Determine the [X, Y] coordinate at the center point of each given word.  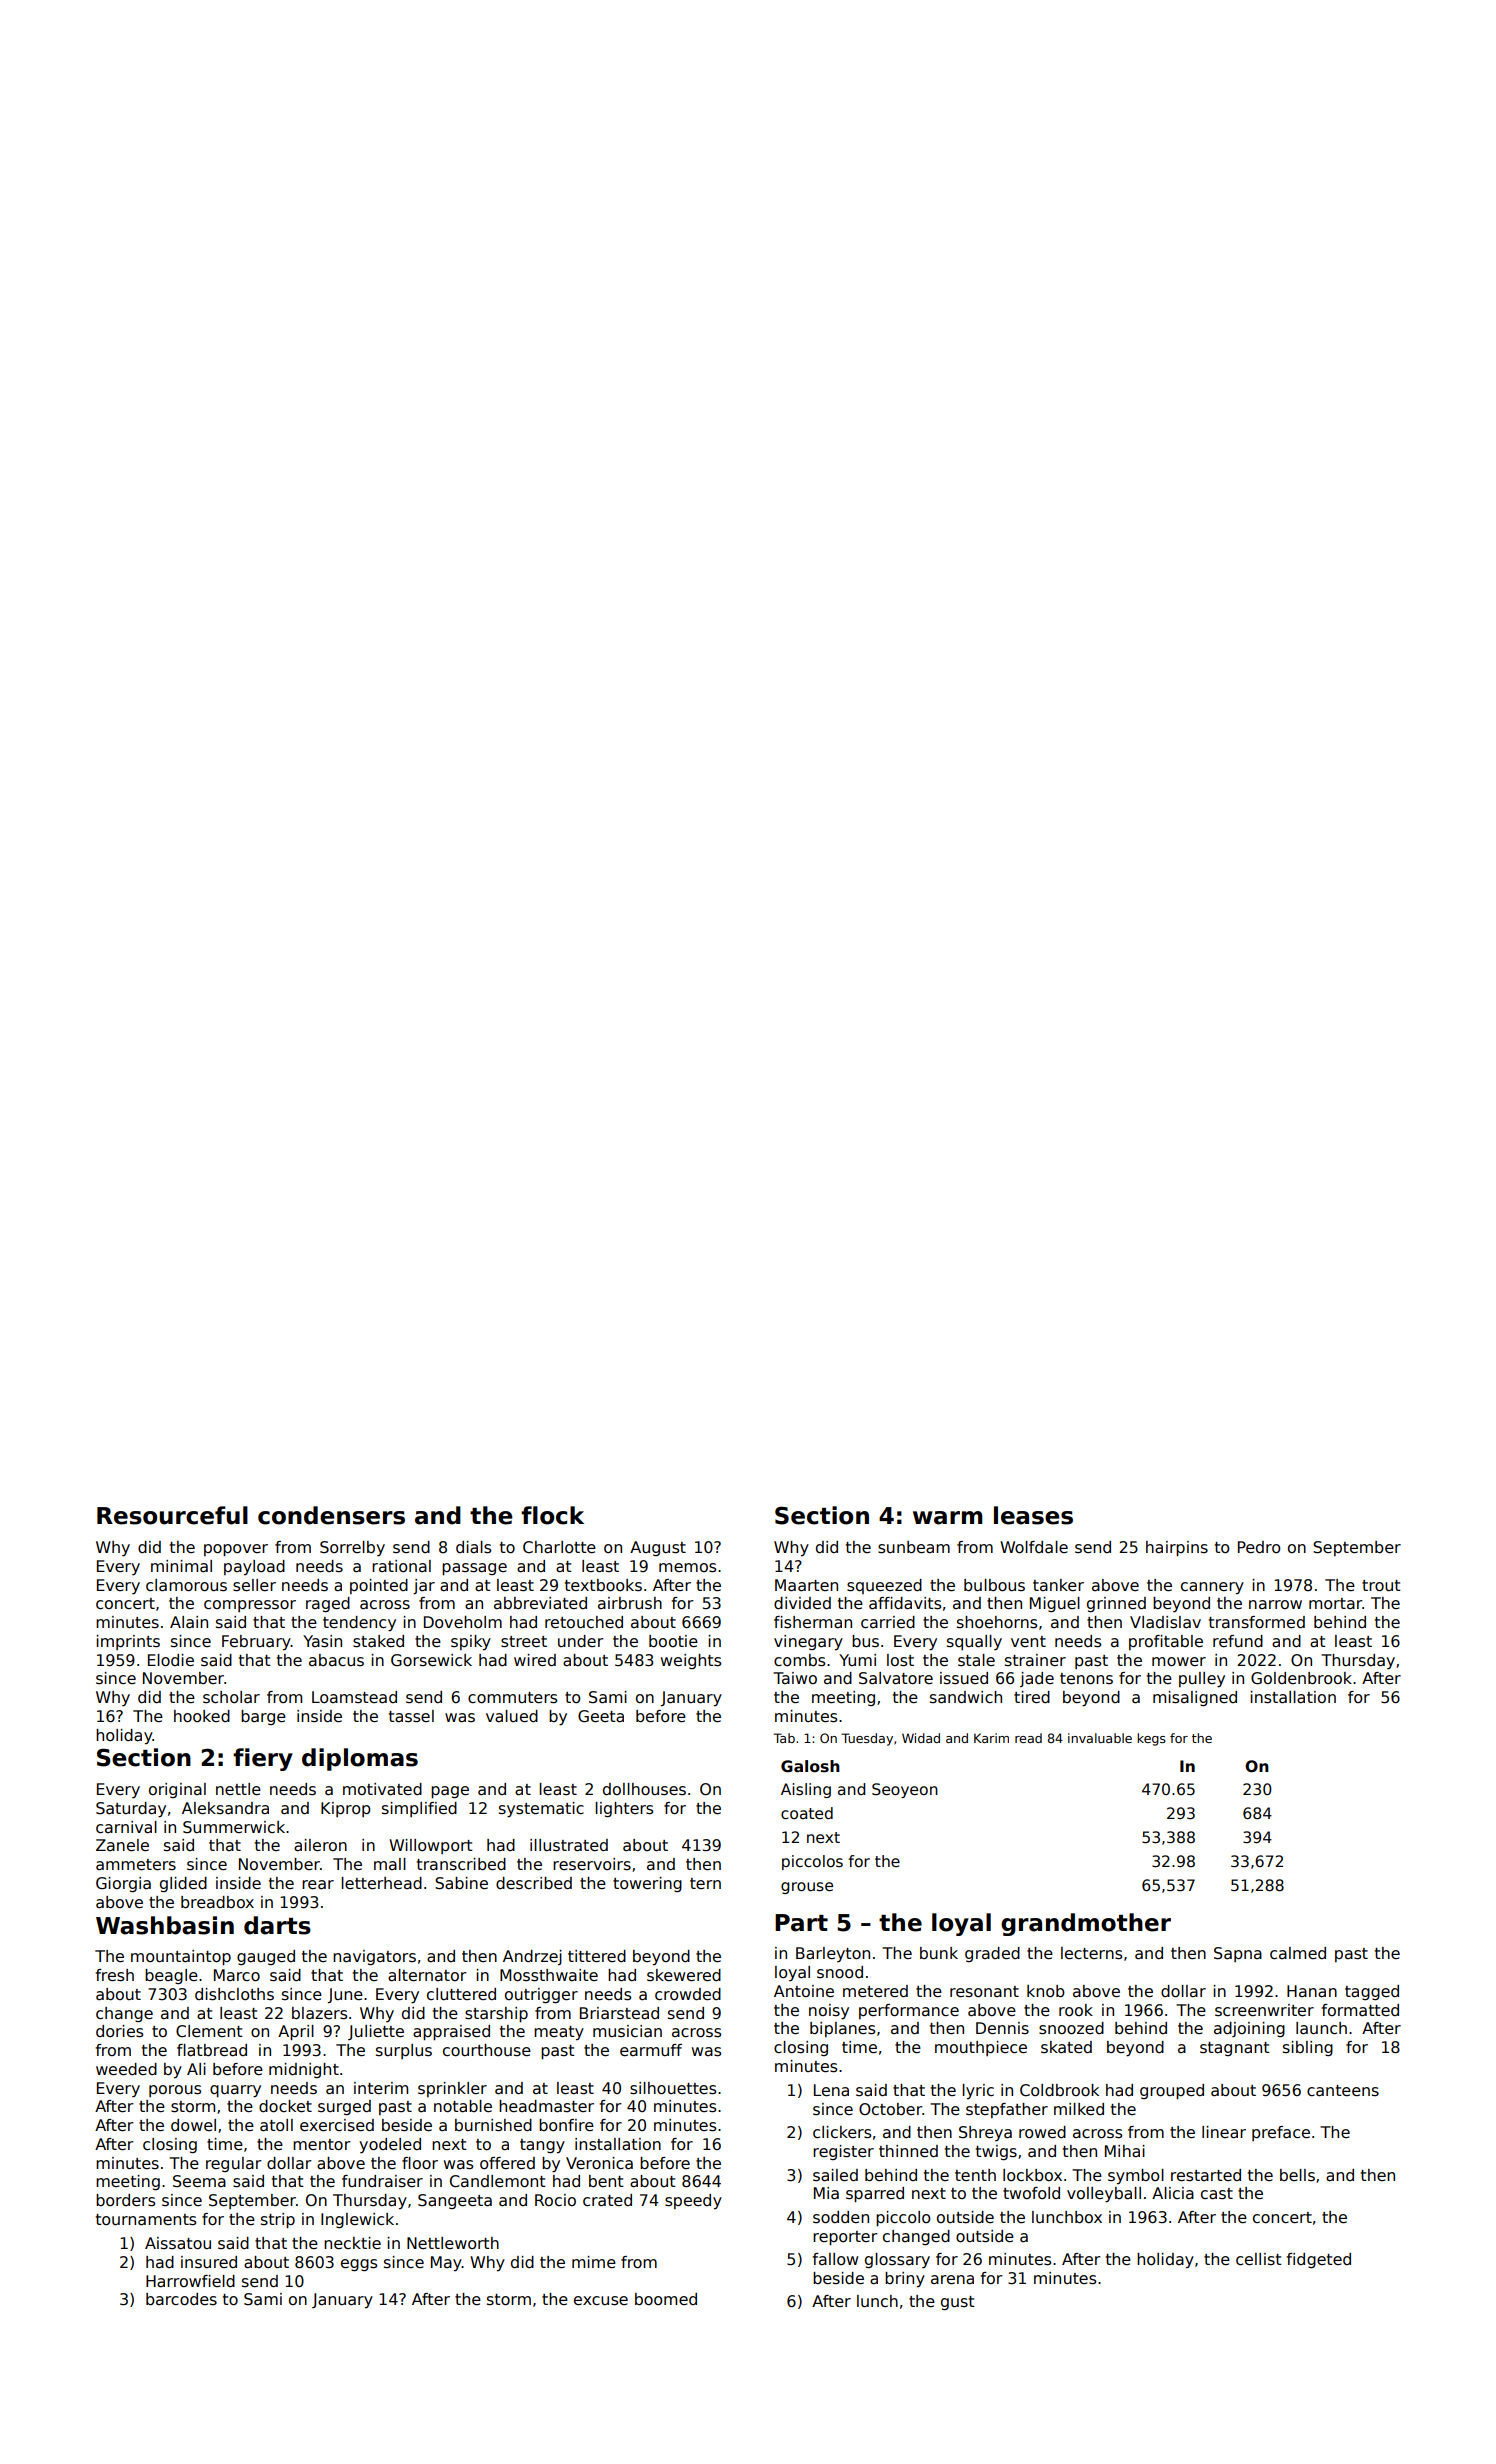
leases [1033, 1515]
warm [948, 1518]
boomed [666, 2299]
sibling [1308, 2048]
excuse [601, 2301]
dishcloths [234, 1994]
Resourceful [172, 1515]
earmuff [651, 2050]
